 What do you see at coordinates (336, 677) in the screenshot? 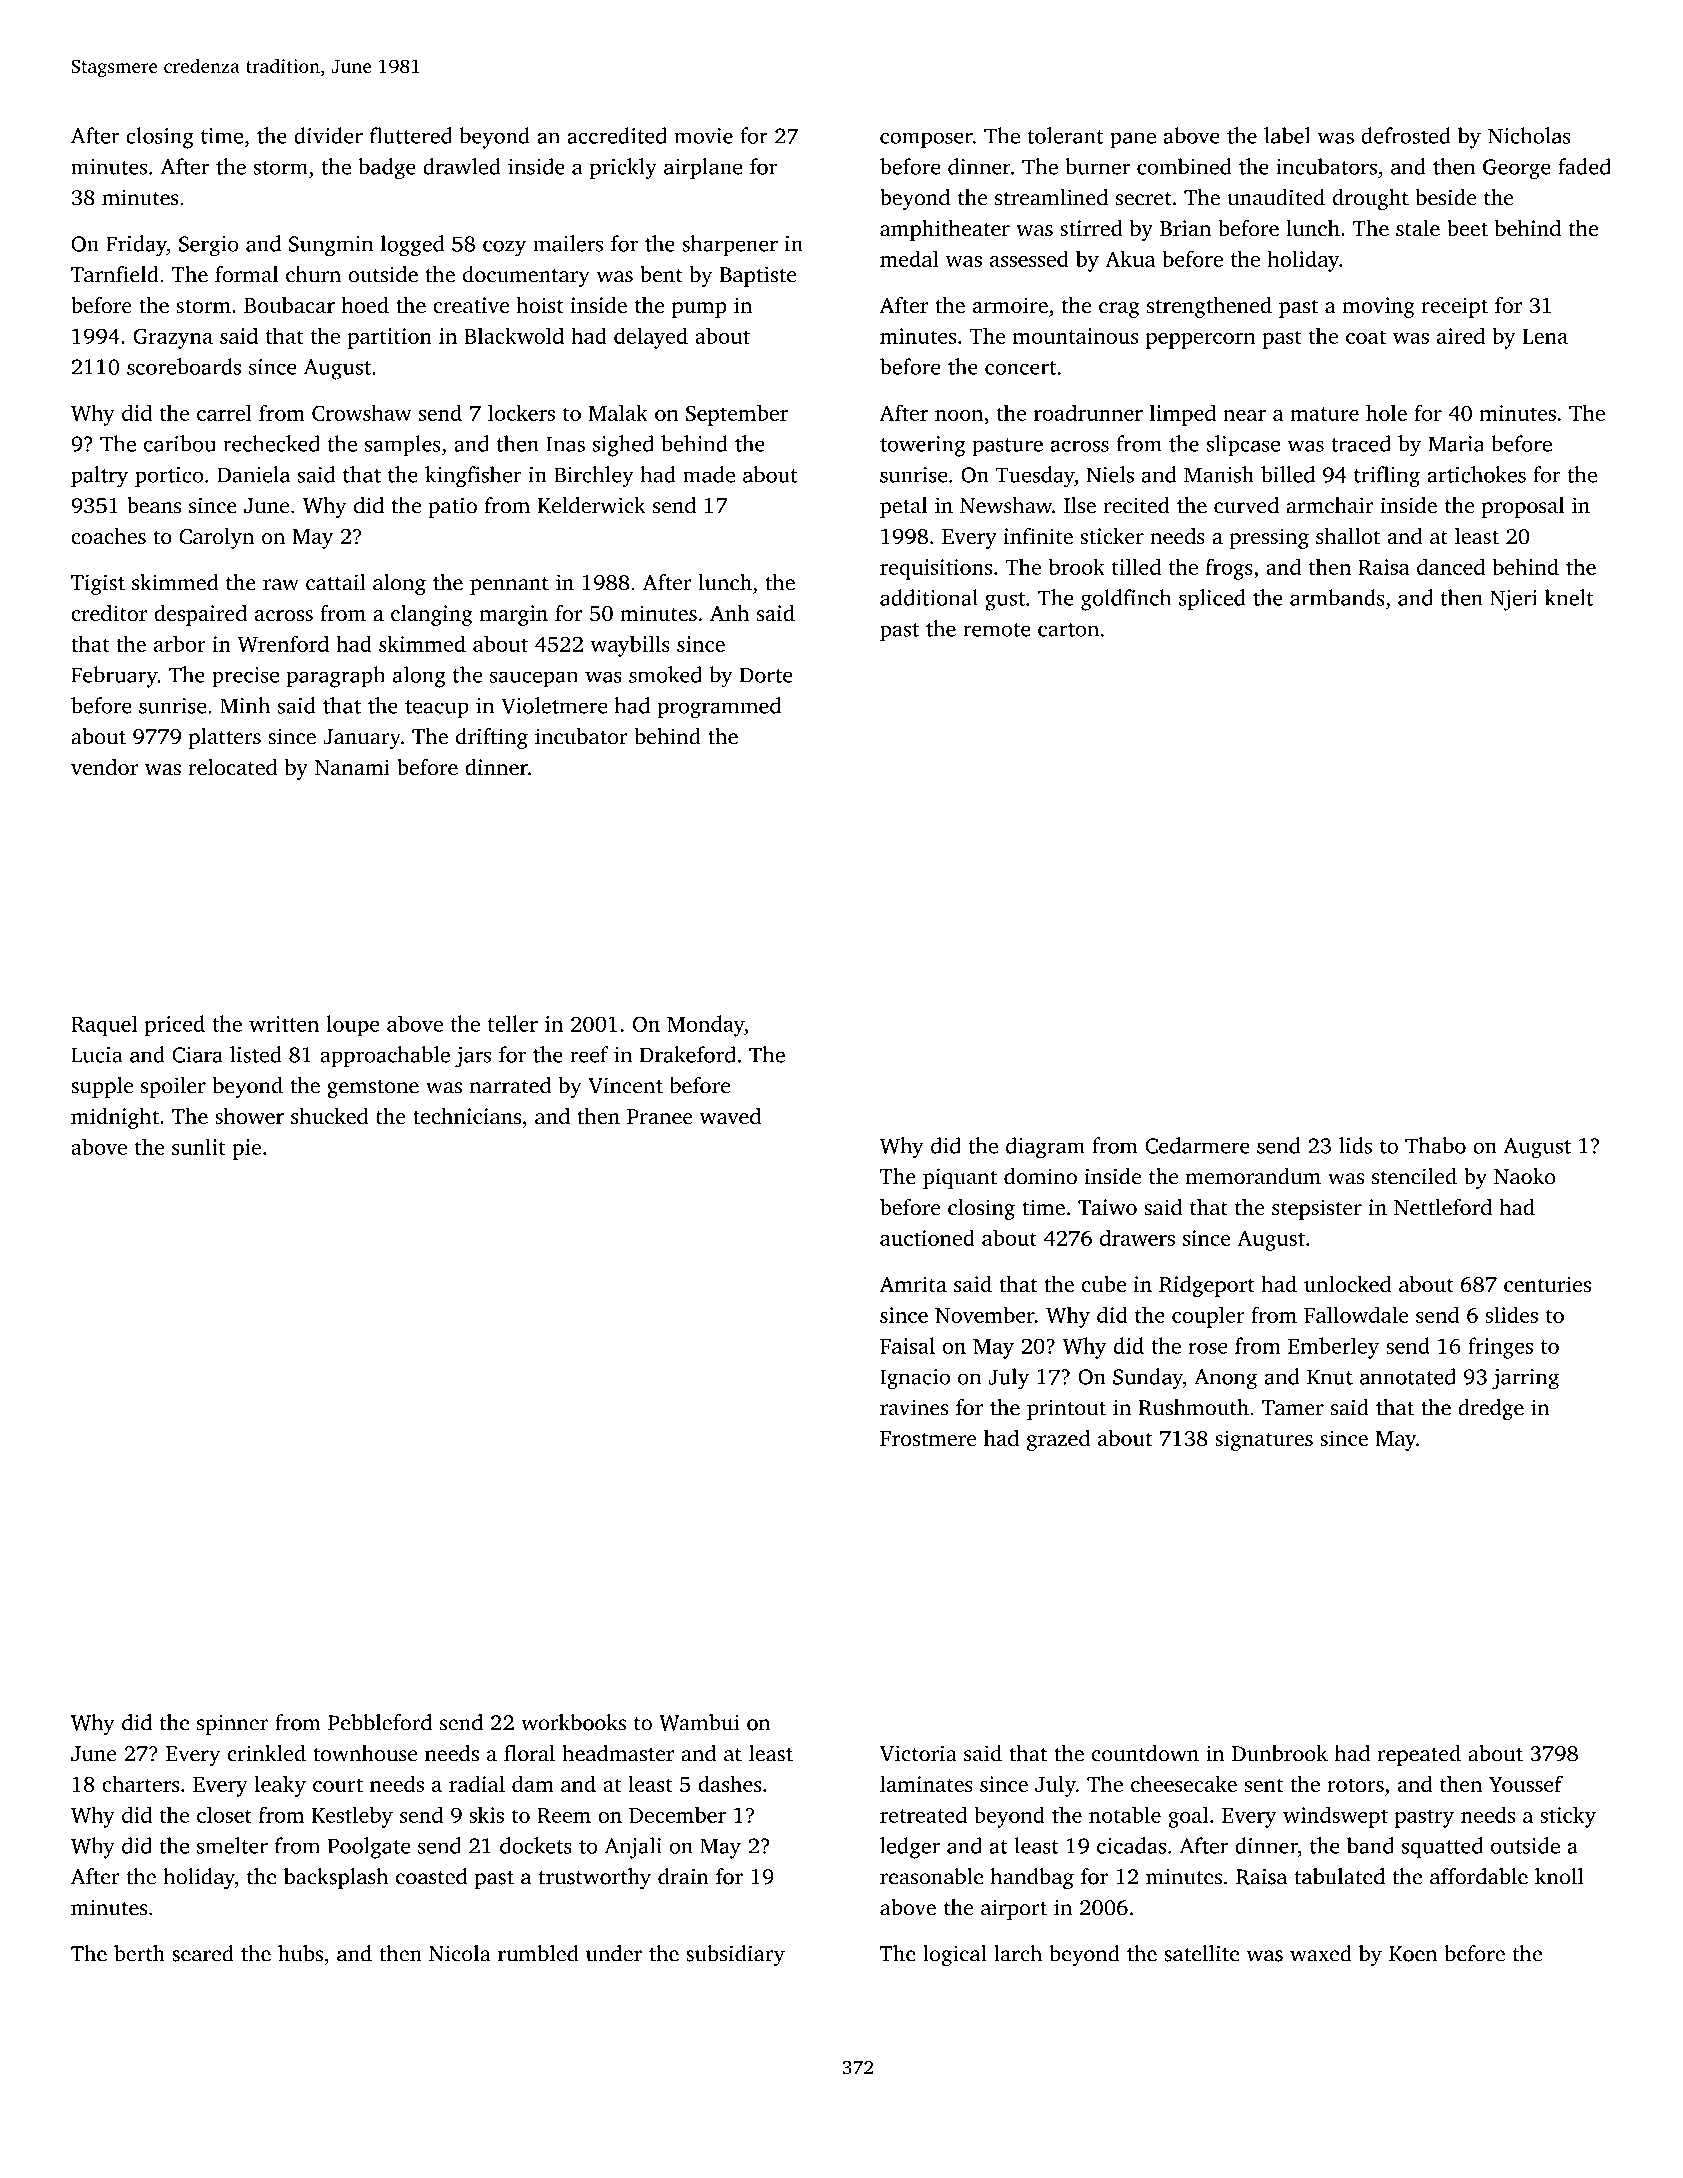
I see `paragraph` at bounding box center [336, 677].
